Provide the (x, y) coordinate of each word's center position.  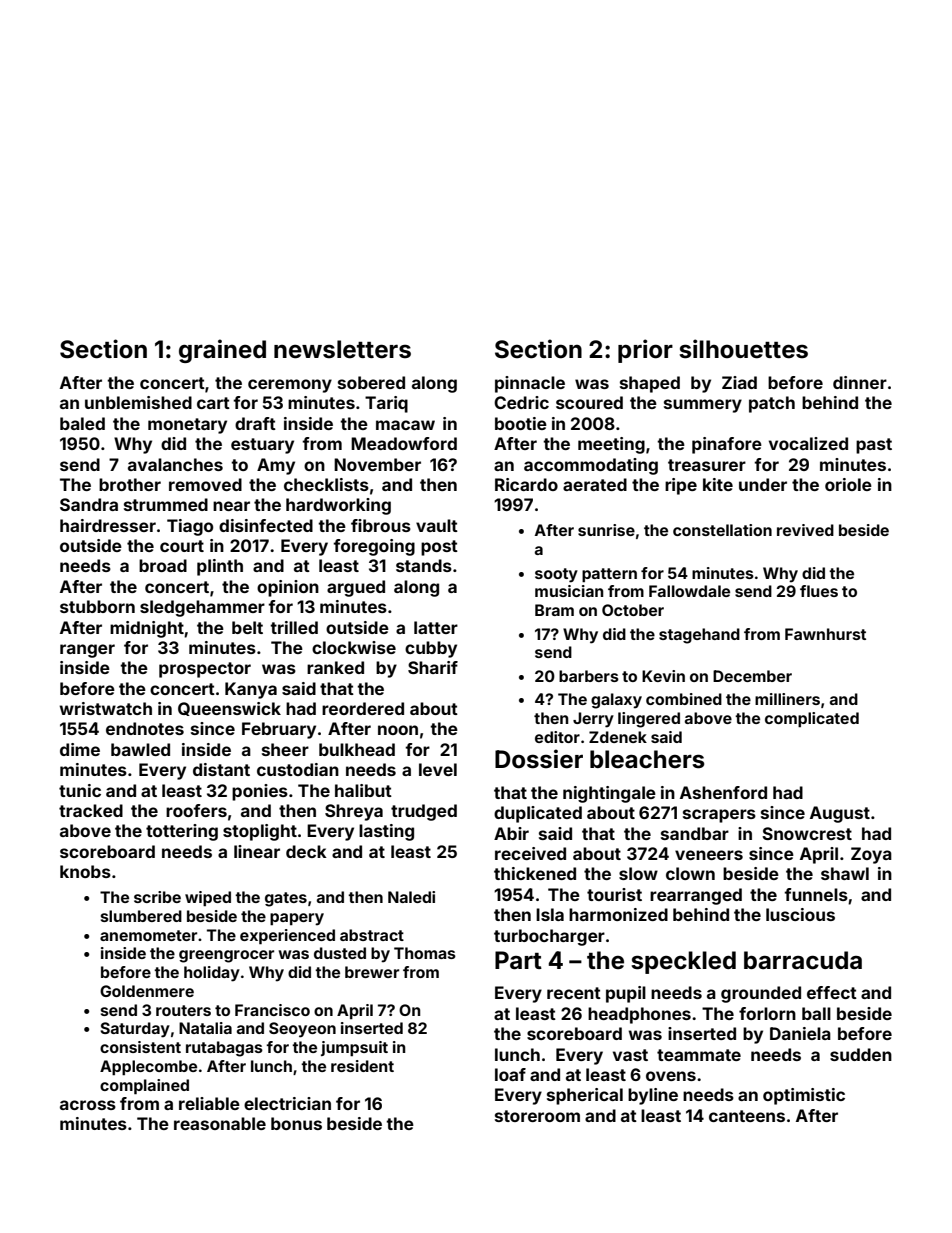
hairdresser (108, 525)
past (874, 446)
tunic (80, 790)
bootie (521, 423)
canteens (747, 1116)
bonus (296, 1123)
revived (805, 530)
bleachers (647, 759)
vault (437, 525)
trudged (424, 812)
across (88, 1105)
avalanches (175, 464)
